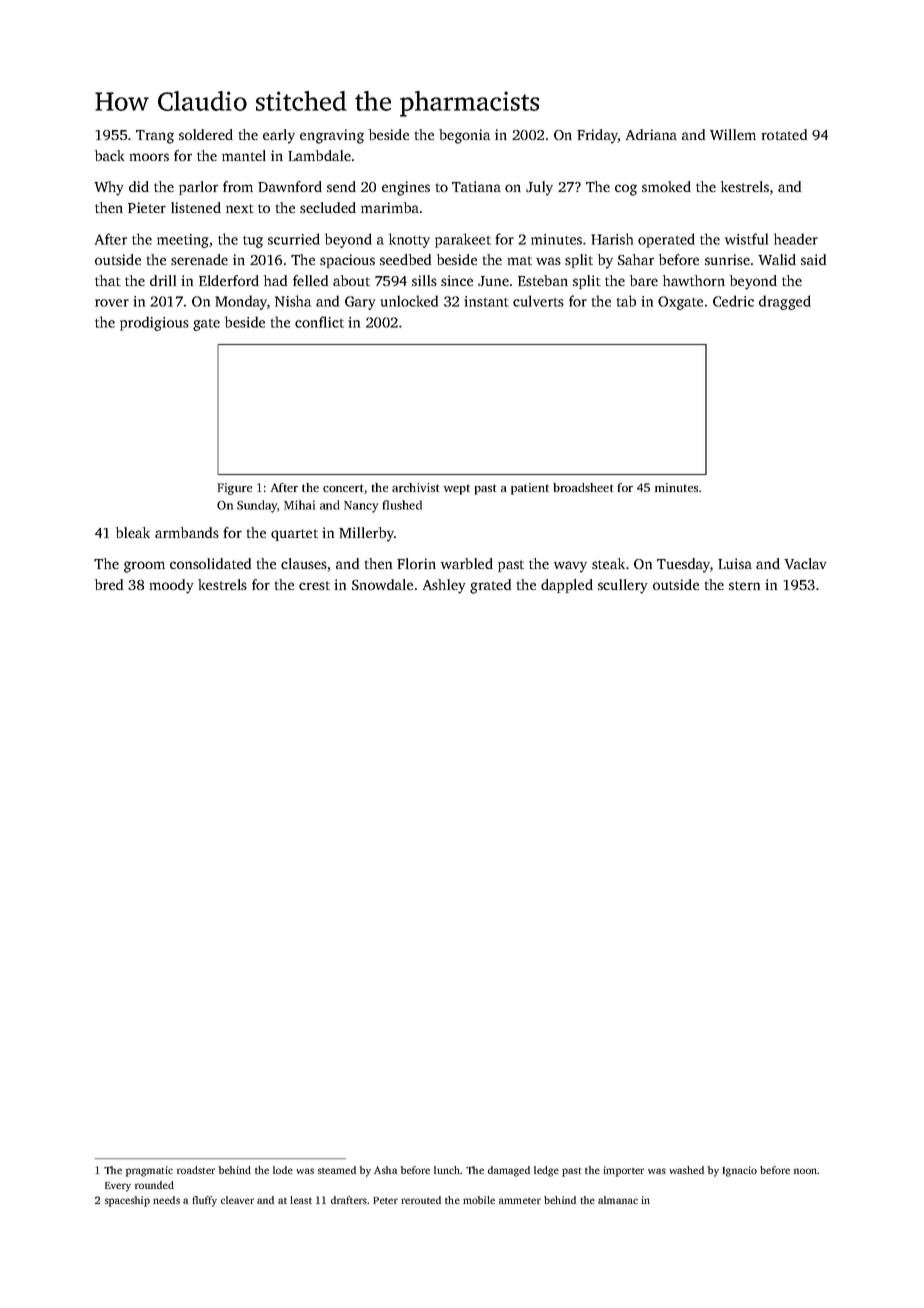  I want to click on lode, so click(283, 1170).
